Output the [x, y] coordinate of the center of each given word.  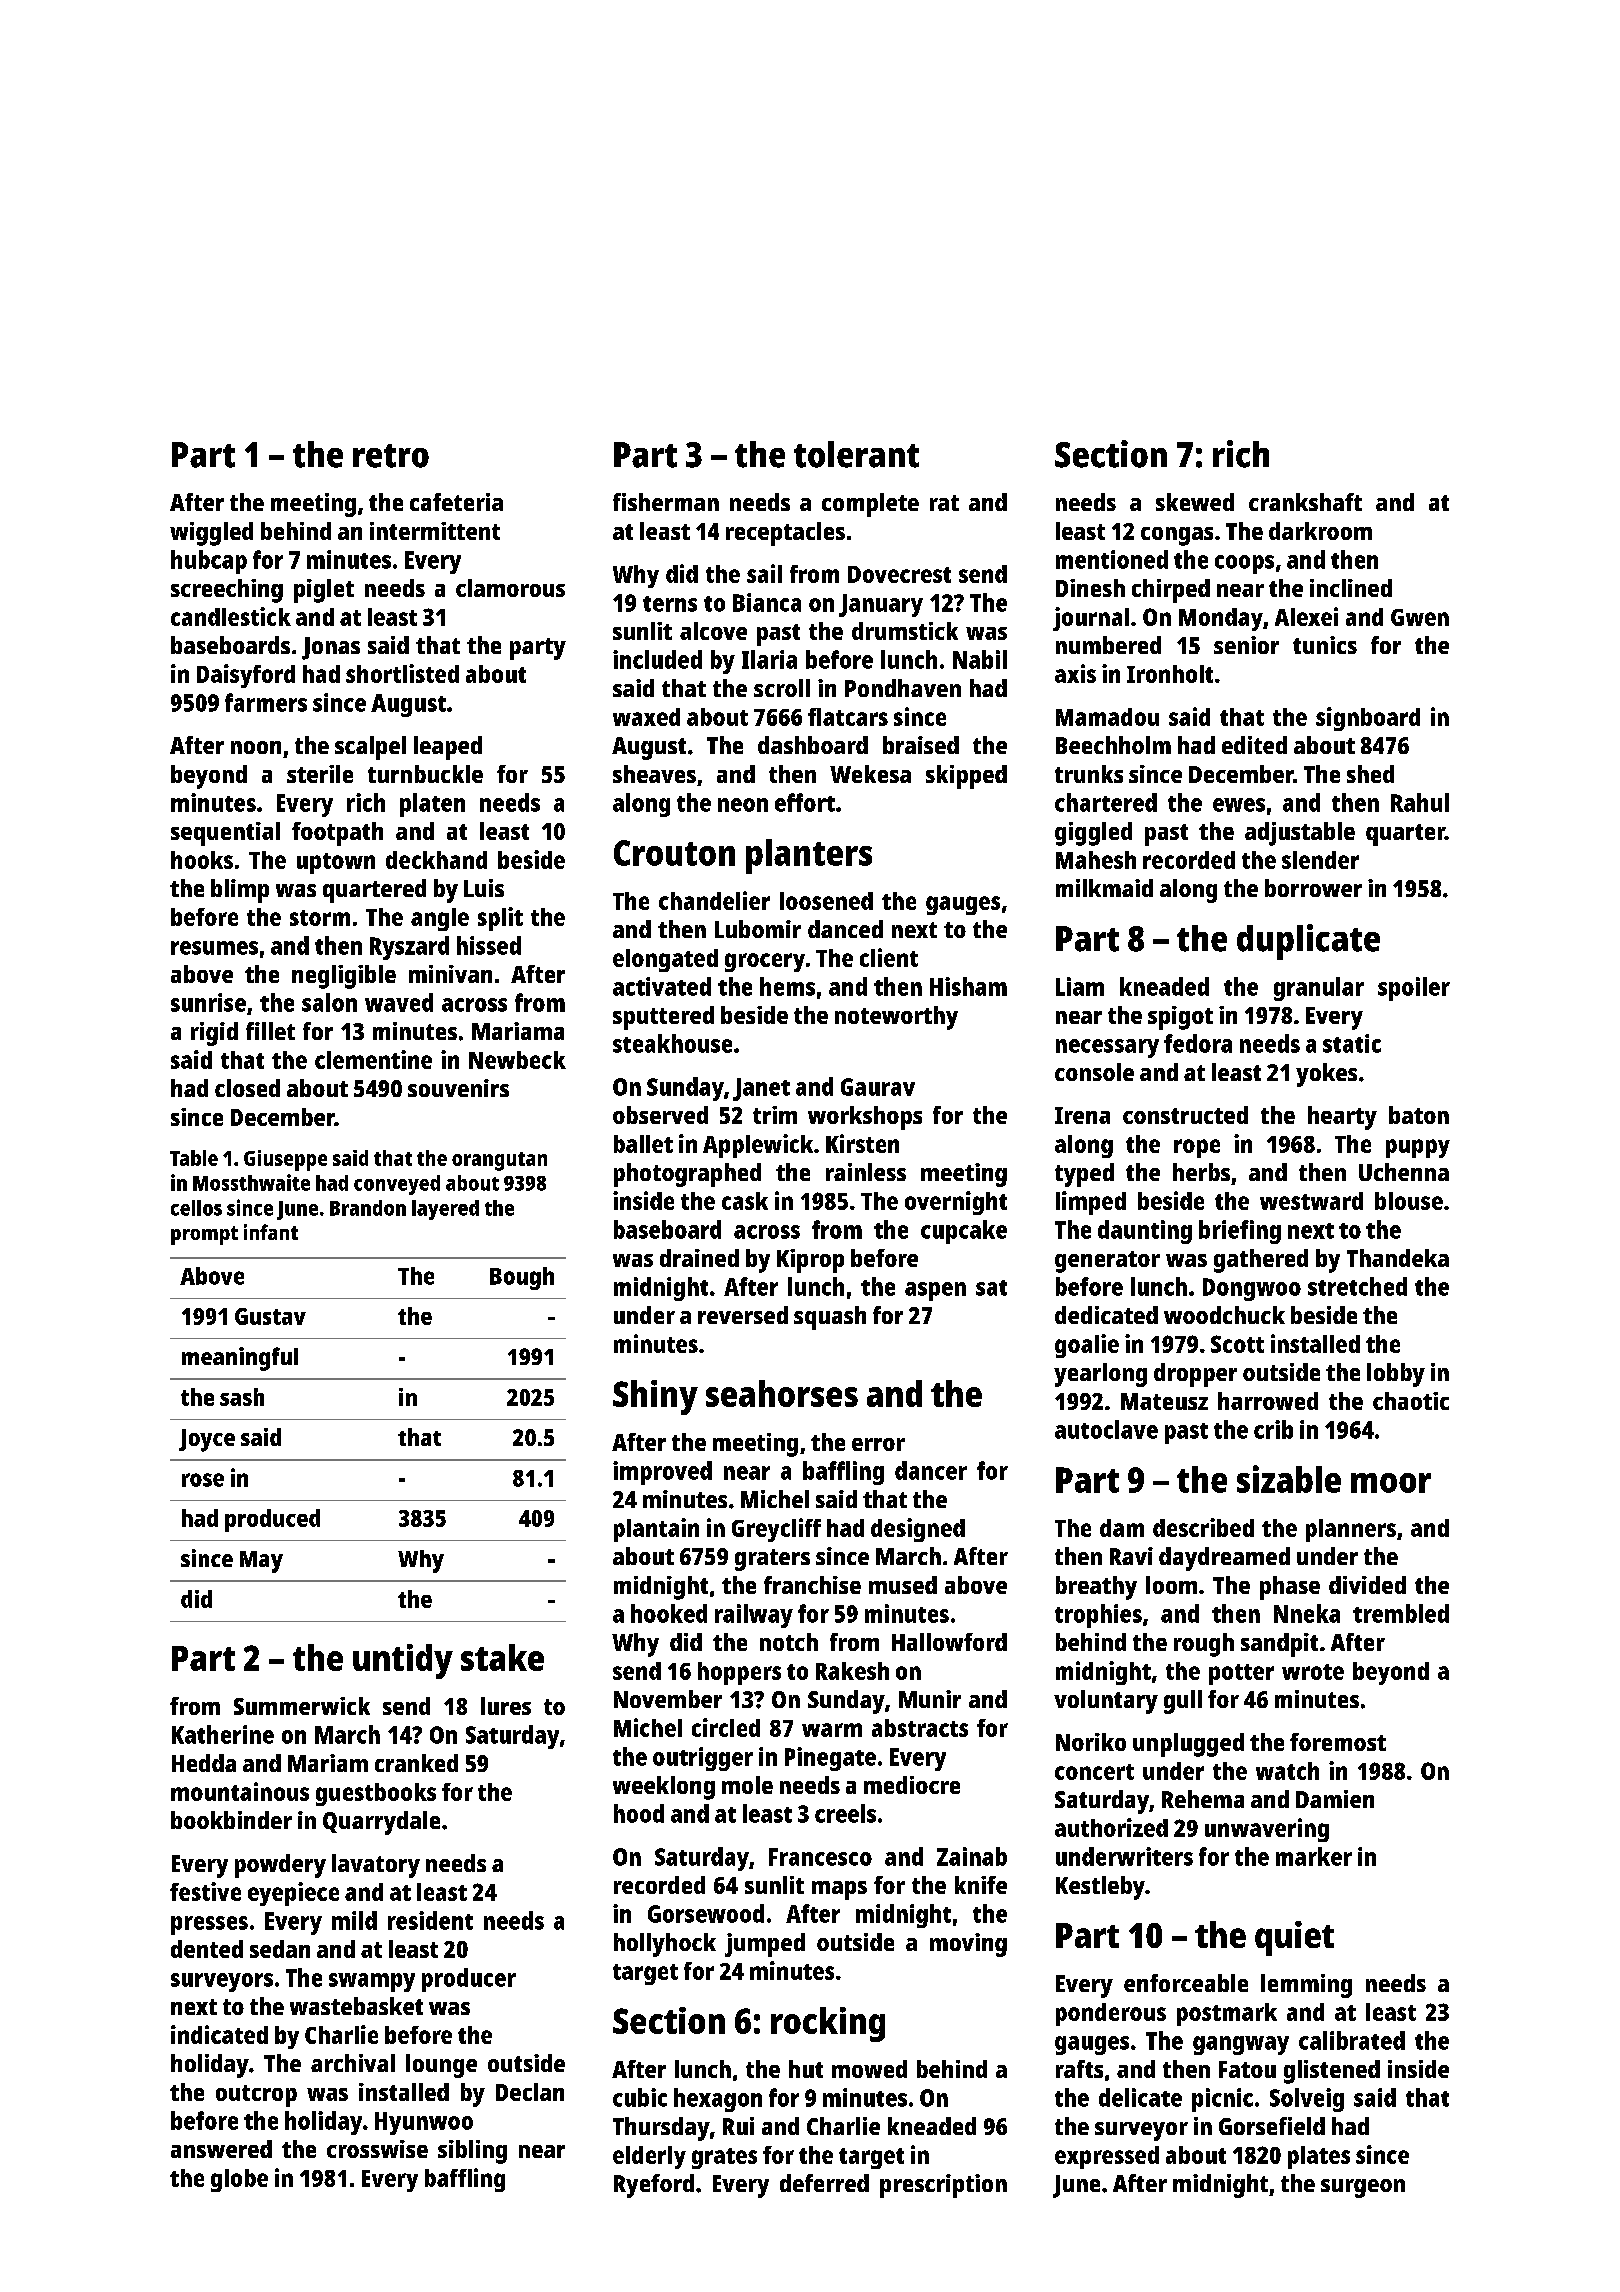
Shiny [655, 1397]
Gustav [270, 1316]
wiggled [211, 534]
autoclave [1106, 1429]
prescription [943, 2186]
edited [1254, 745]
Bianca [767, 602]
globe [239, 2180]
